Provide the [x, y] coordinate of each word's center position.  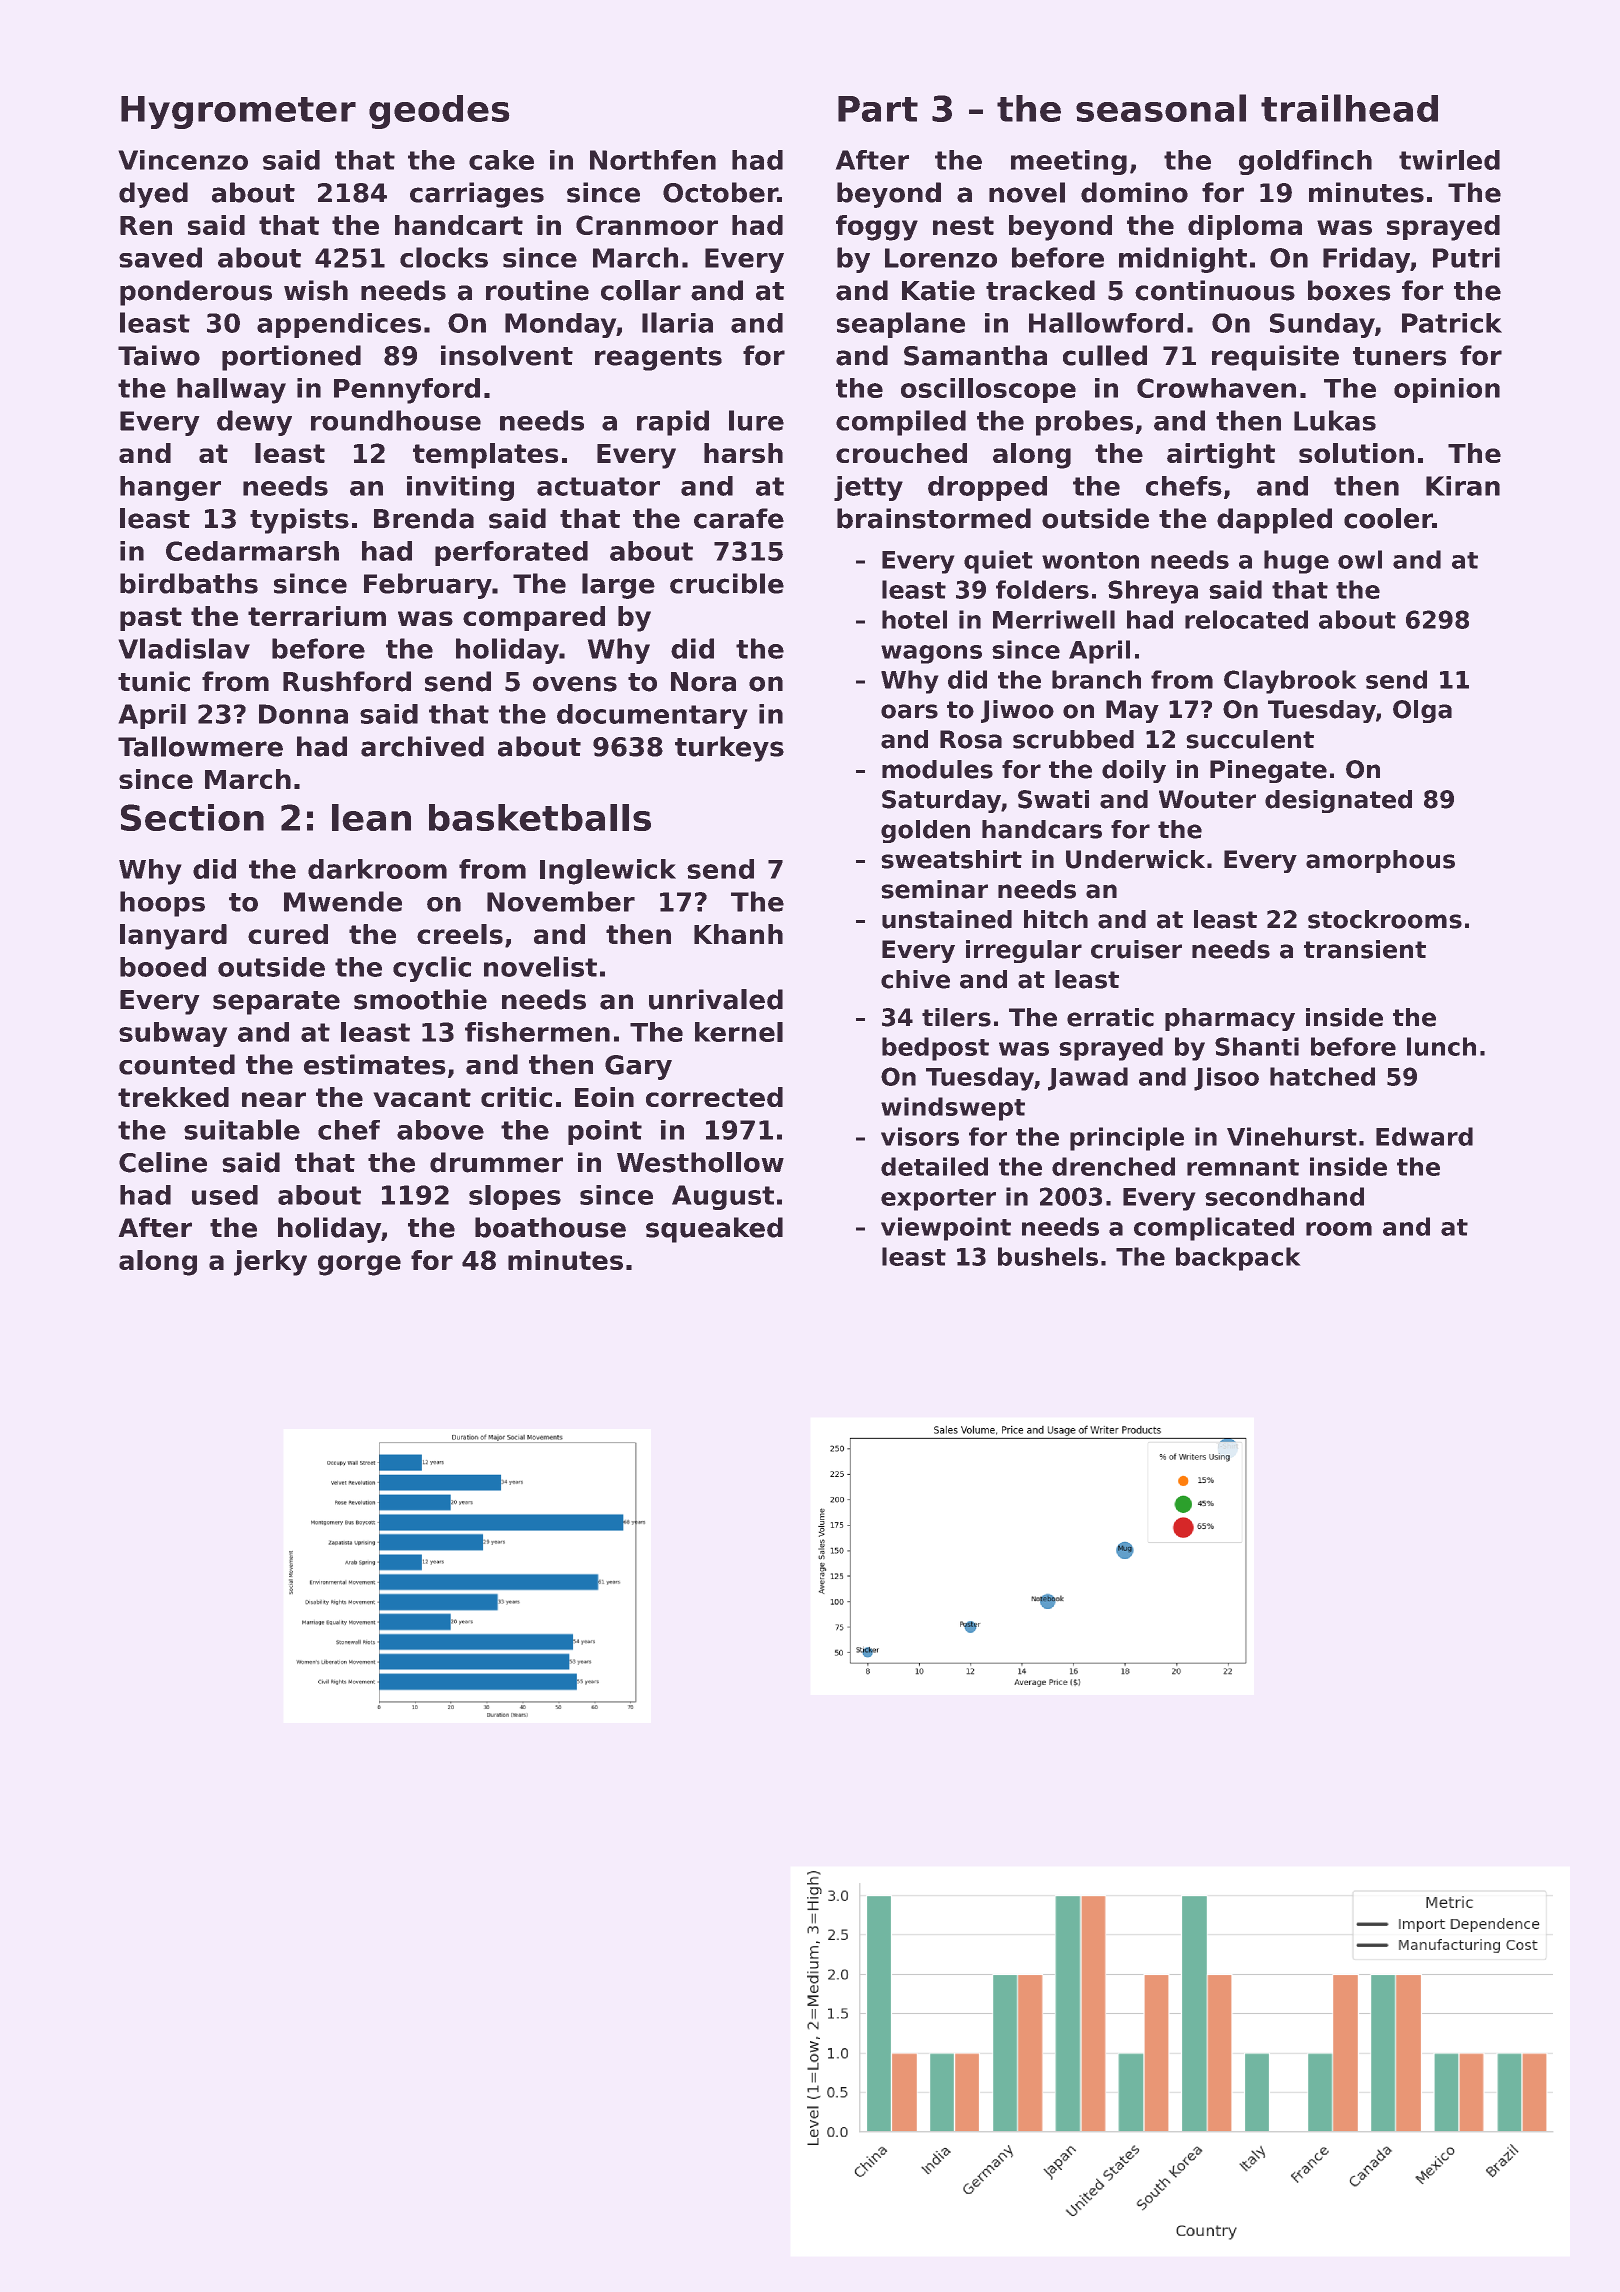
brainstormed [934, 518]
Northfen [653, 160]
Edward [1424, 1136]
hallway [231, 391]
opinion [1447, 390]
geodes [439, 112]
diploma [1245, 227]
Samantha [975, 355]
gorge [359, 1265]
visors [920, 1136]
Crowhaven [1216, 388]
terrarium [317, 616]
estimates [375, 1064]
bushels [1048, 1256]
